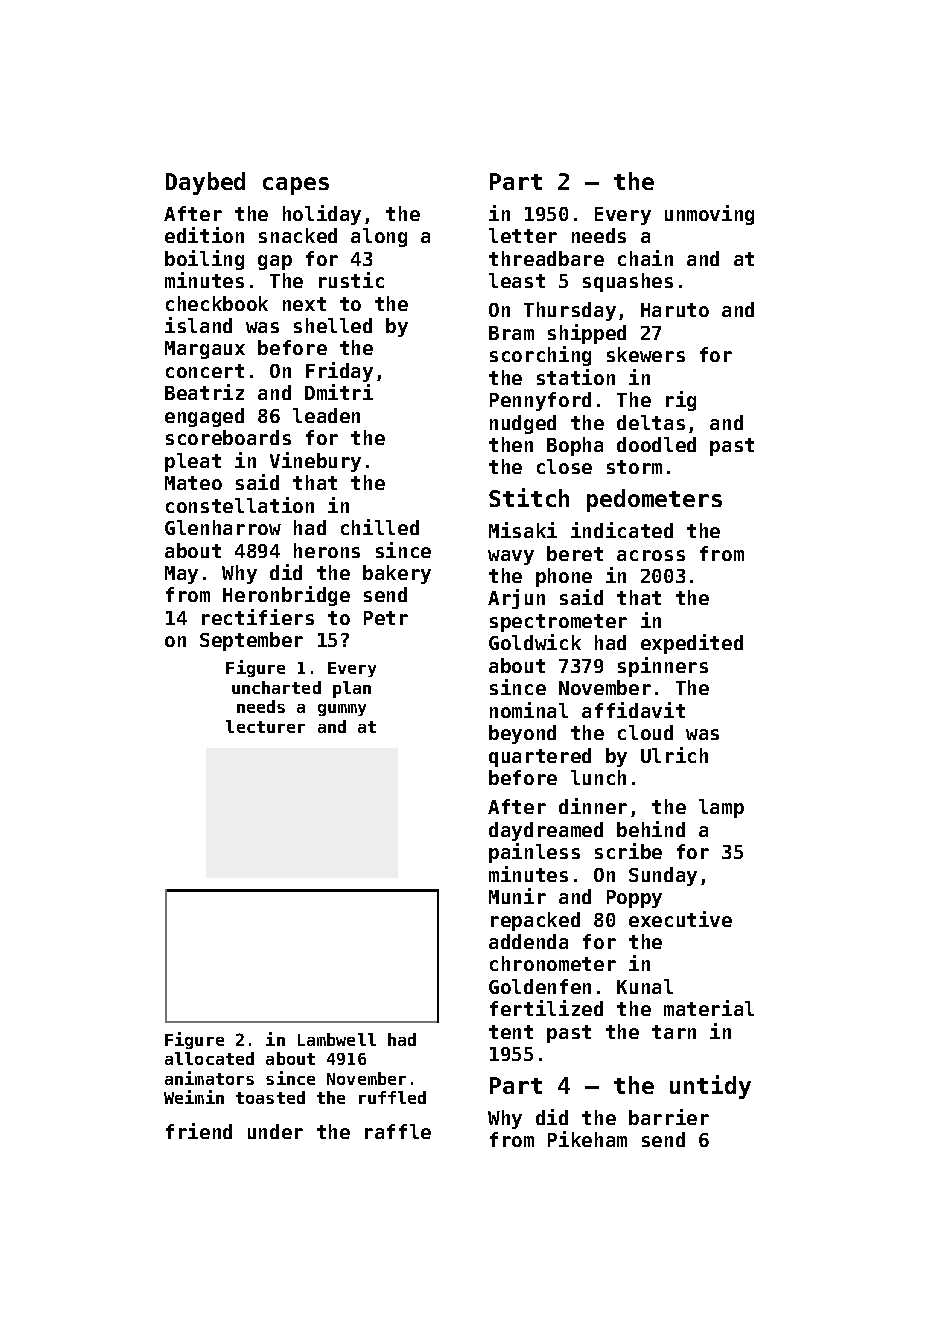 The height and width of the page is (1317, 928). I want to click on material, so click(709, 1008).
